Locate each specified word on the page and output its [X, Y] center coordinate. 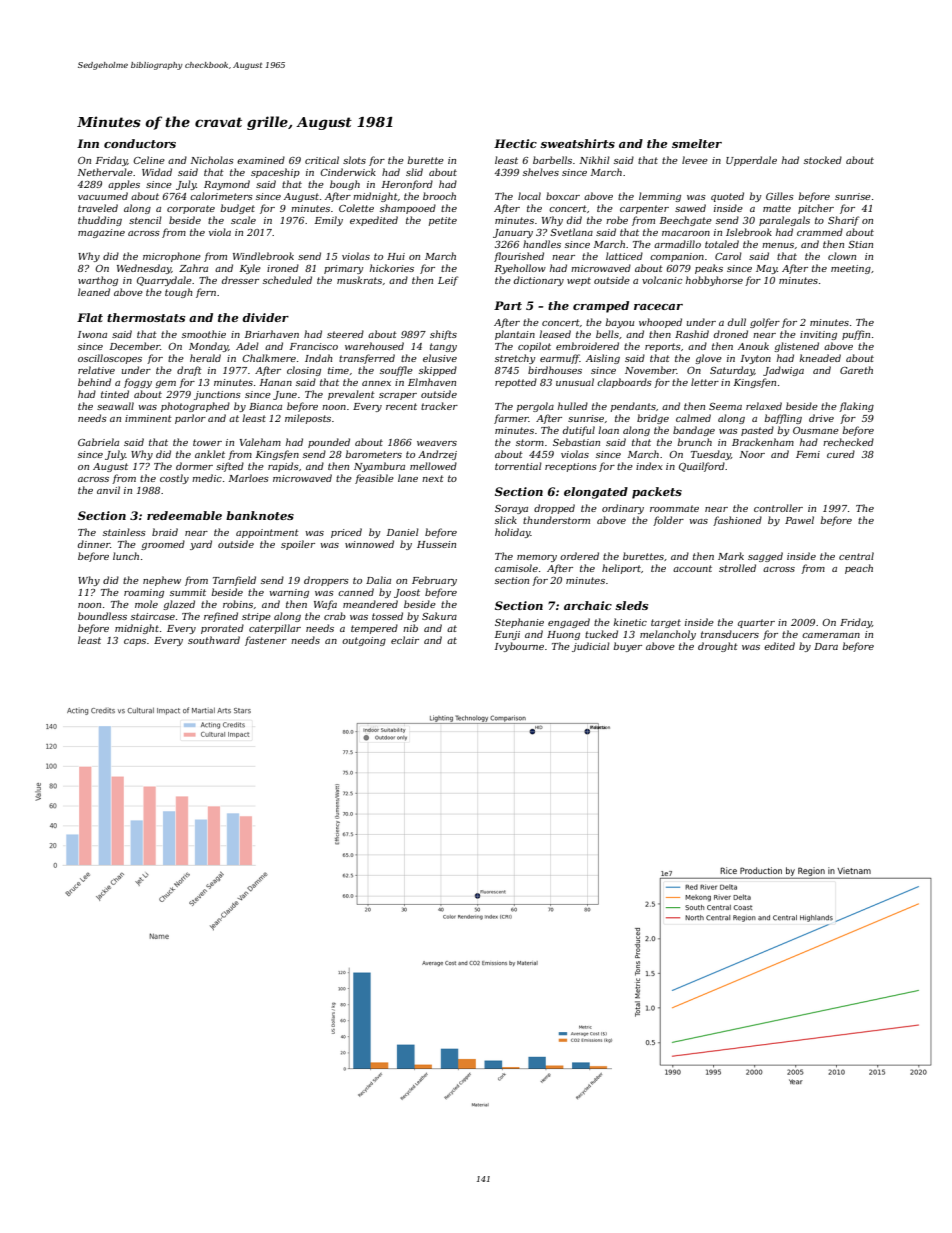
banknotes [260, 515]
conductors [140, 143]
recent [401, 406]
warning [289, 593]
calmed [693, 418]
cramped [601, 307]
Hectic [515, 143]
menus [778, 245]
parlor [190, 419]
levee [695, 160]
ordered [579, 556]
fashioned [737, 521]
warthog [98, 281]
